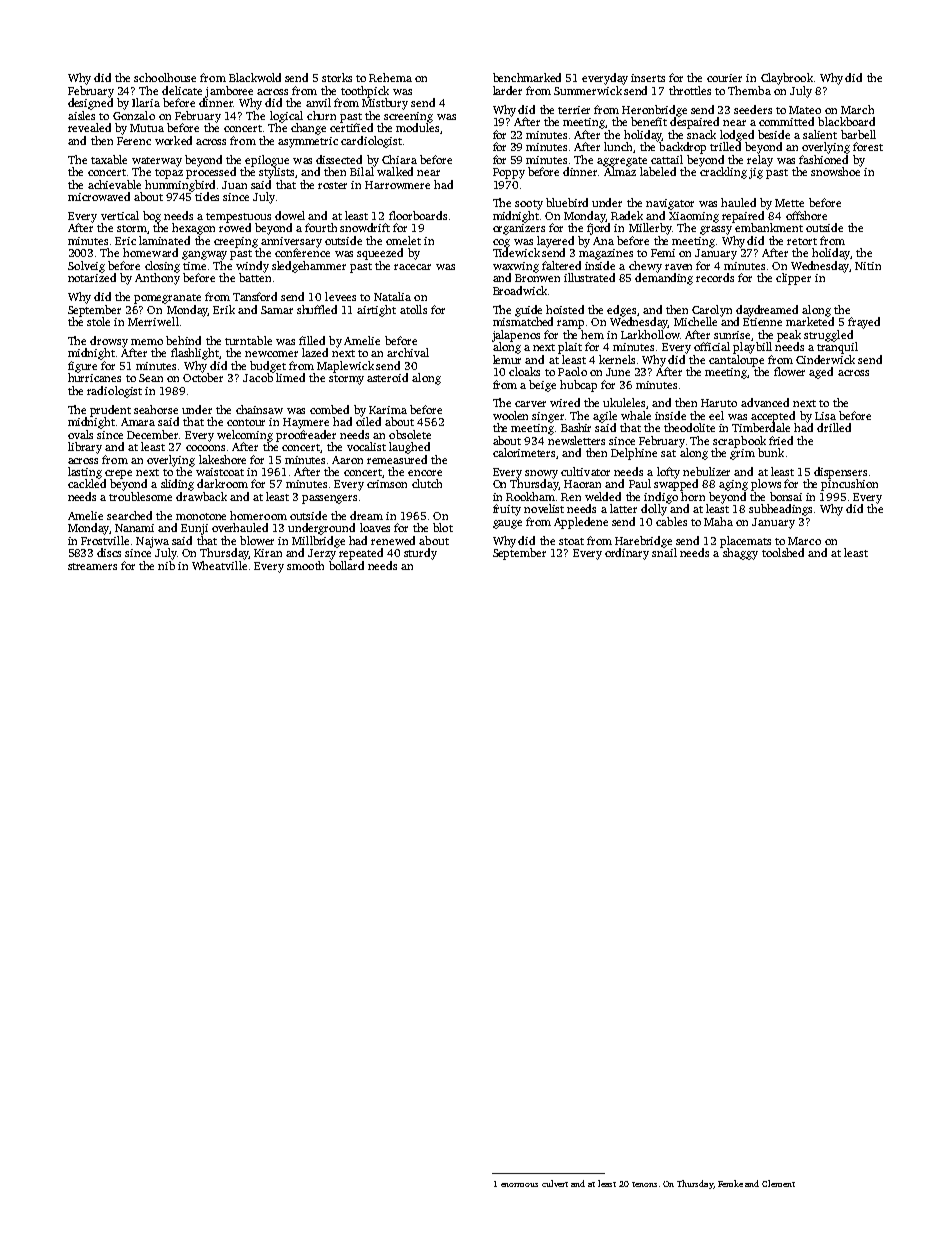 This document has width=952, height=1233. Describe the element at coordinates (519, 1185) in the document. I see `enormous` at that location.
